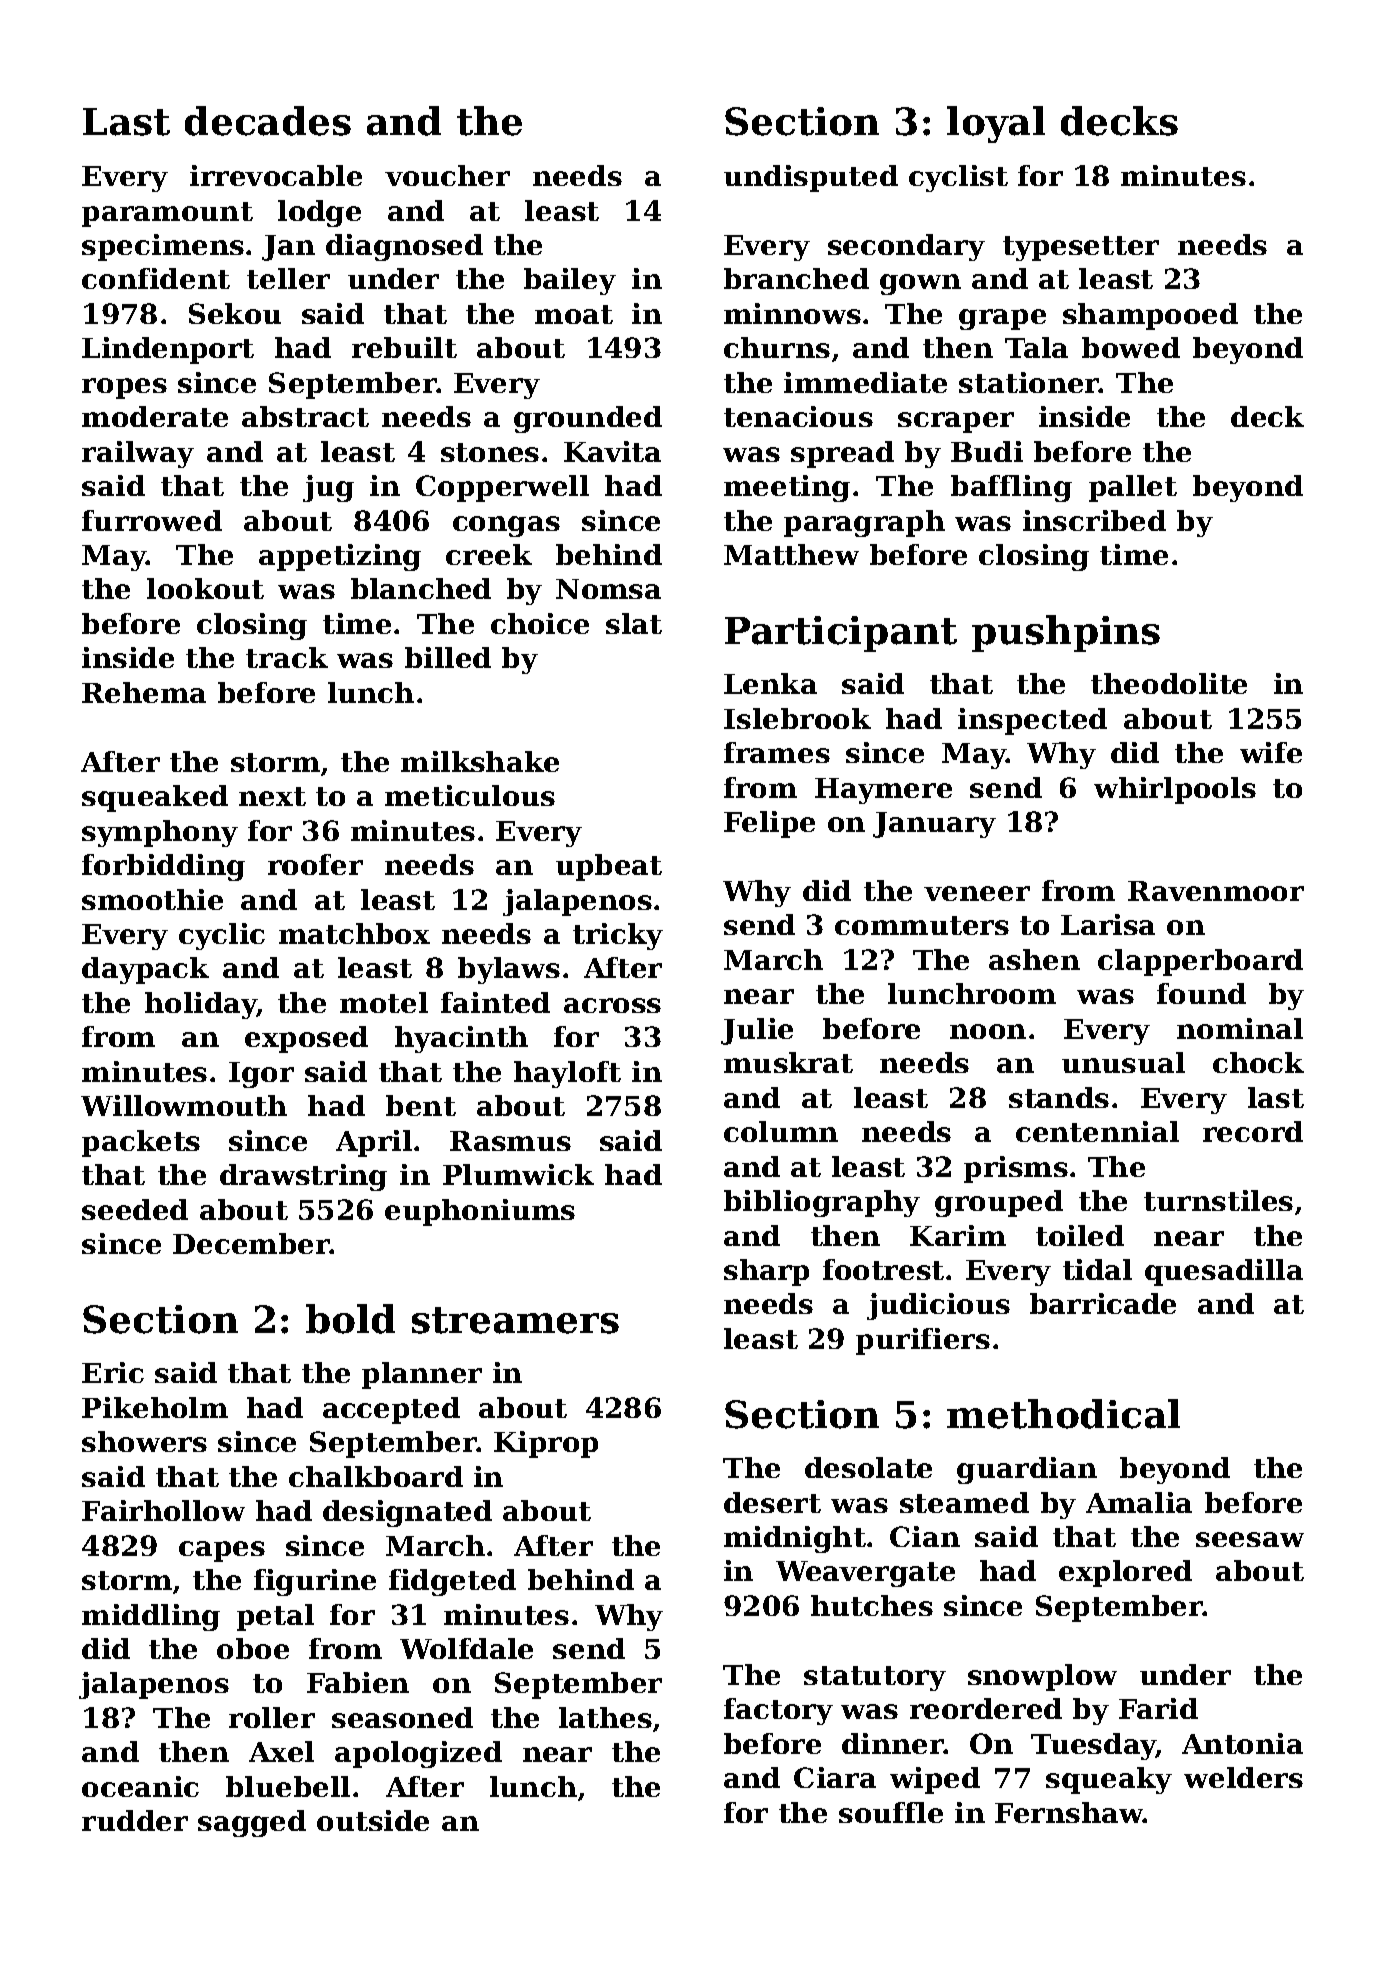  What do you see at coordinates (787, 488) in the document?
I see `meeting` at bounding box center [787, 488].
